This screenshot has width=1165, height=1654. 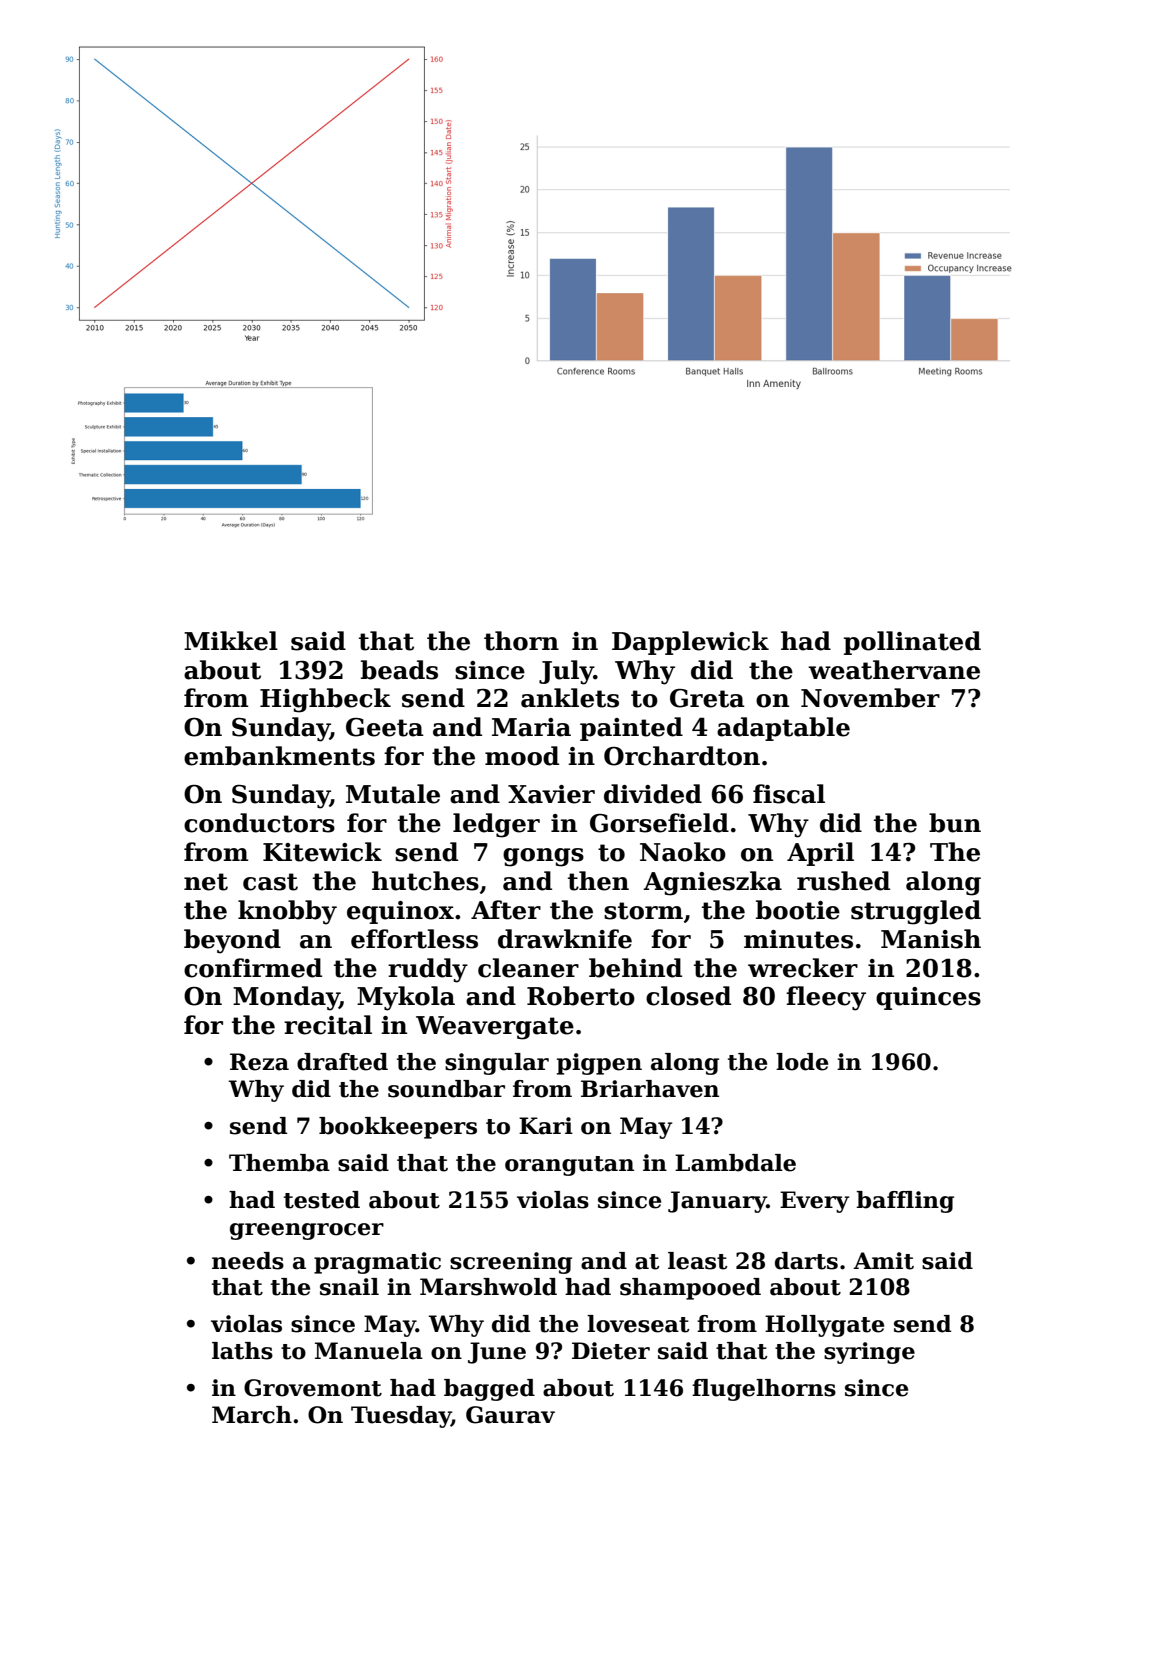 I want to click on Themba, so click(x=279, y=1163).
